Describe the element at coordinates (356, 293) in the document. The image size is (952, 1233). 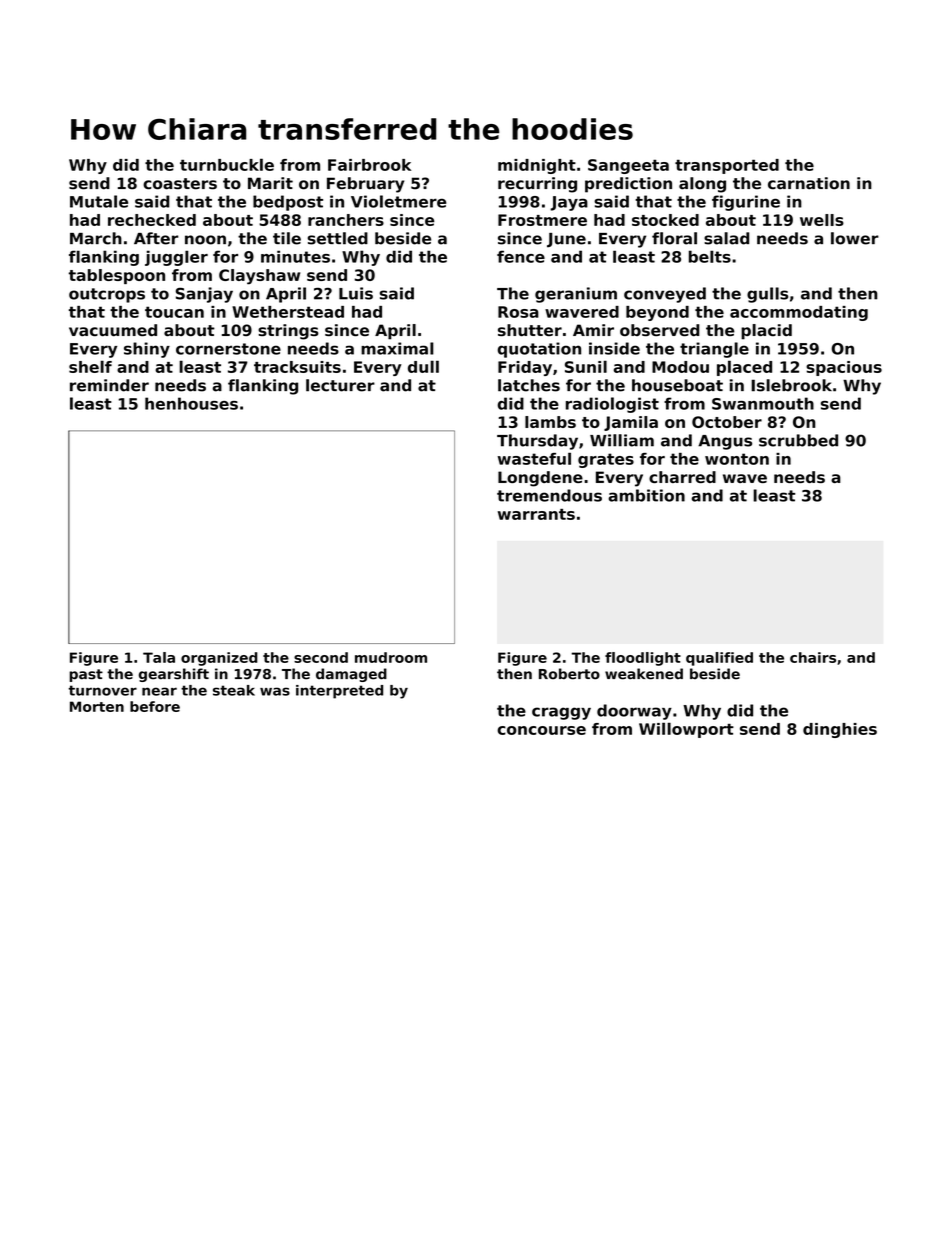
I see `Luis` at that location.
